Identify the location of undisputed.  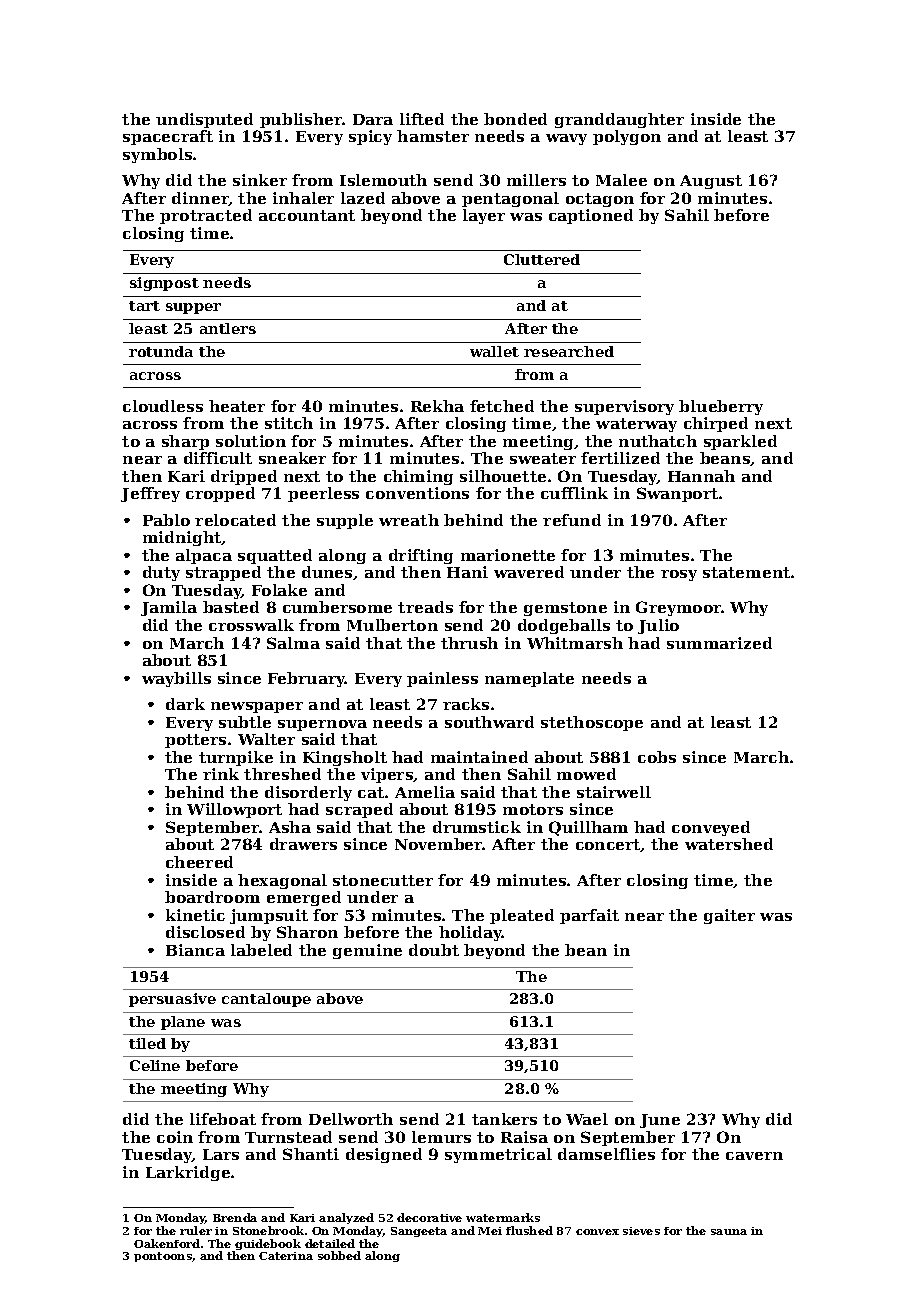
(204, 120).
